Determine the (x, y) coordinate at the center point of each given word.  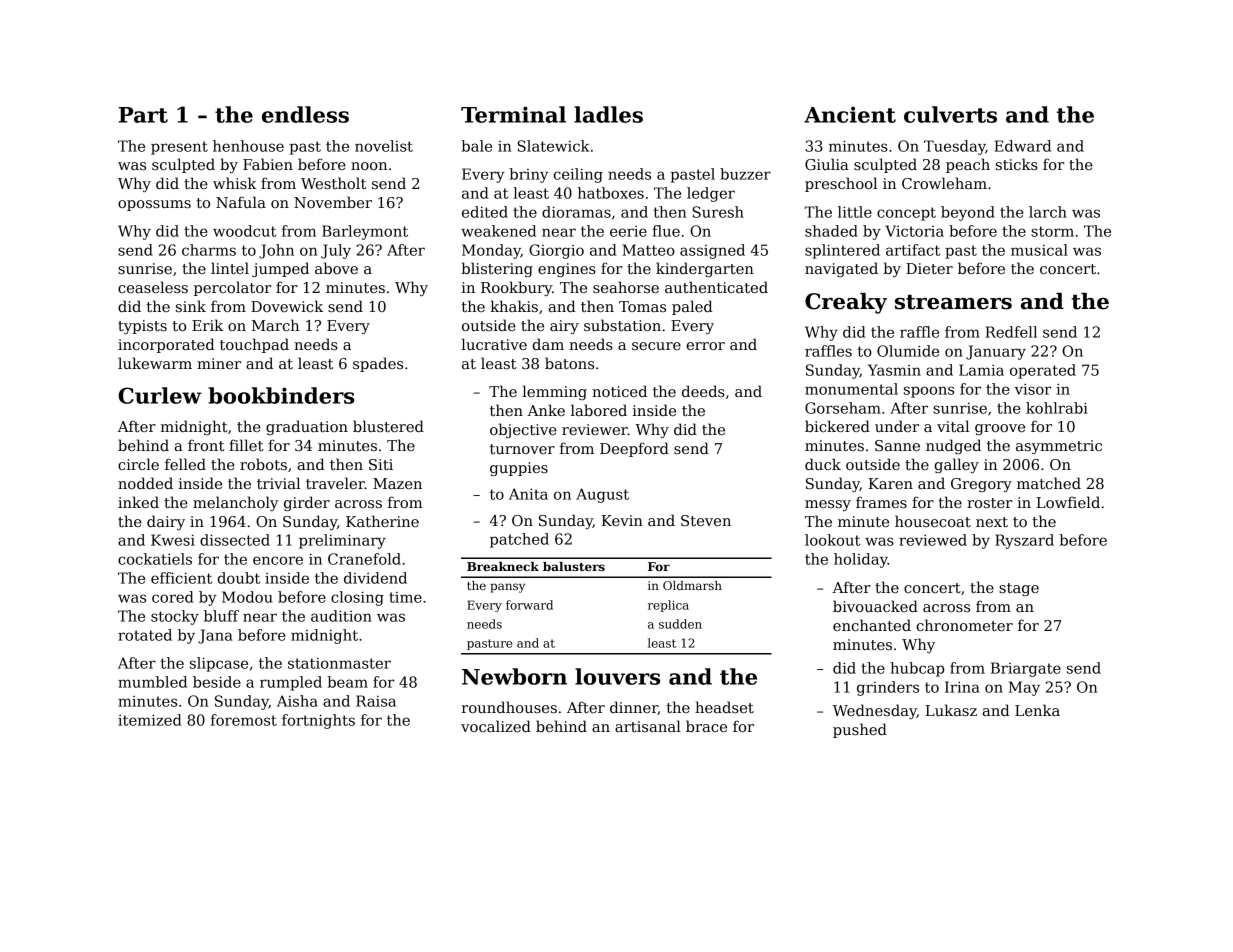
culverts (950, 114)
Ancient (850, 114)
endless (305, 114)
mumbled (152, 682)
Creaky (846, 303)
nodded (145, 483)
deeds (703, 391)
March (275, 325)
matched (1049, 483)
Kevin (622, 520)
